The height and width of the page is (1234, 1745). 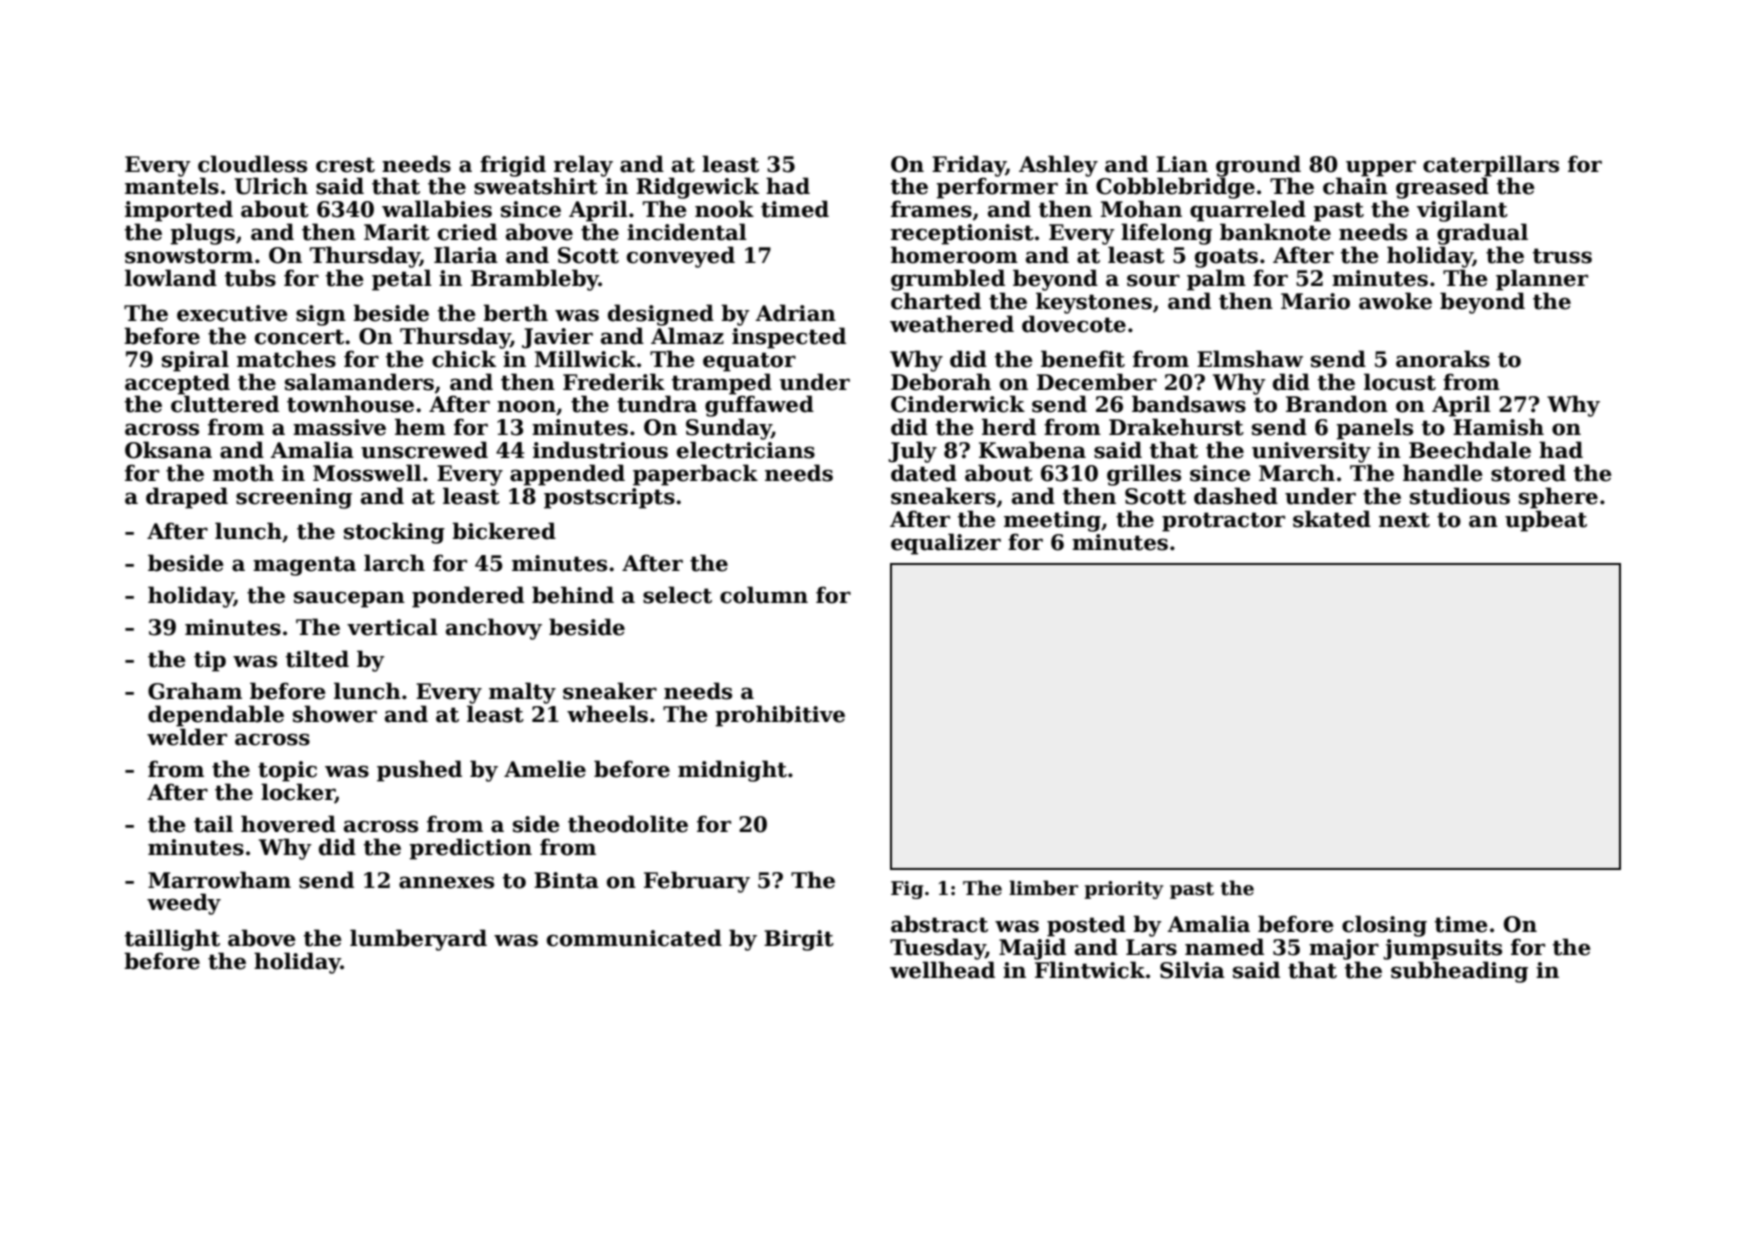 What do you see at coordinates (184, 904) in the page?
I see `weedy` at bounding box center [184, 904].
